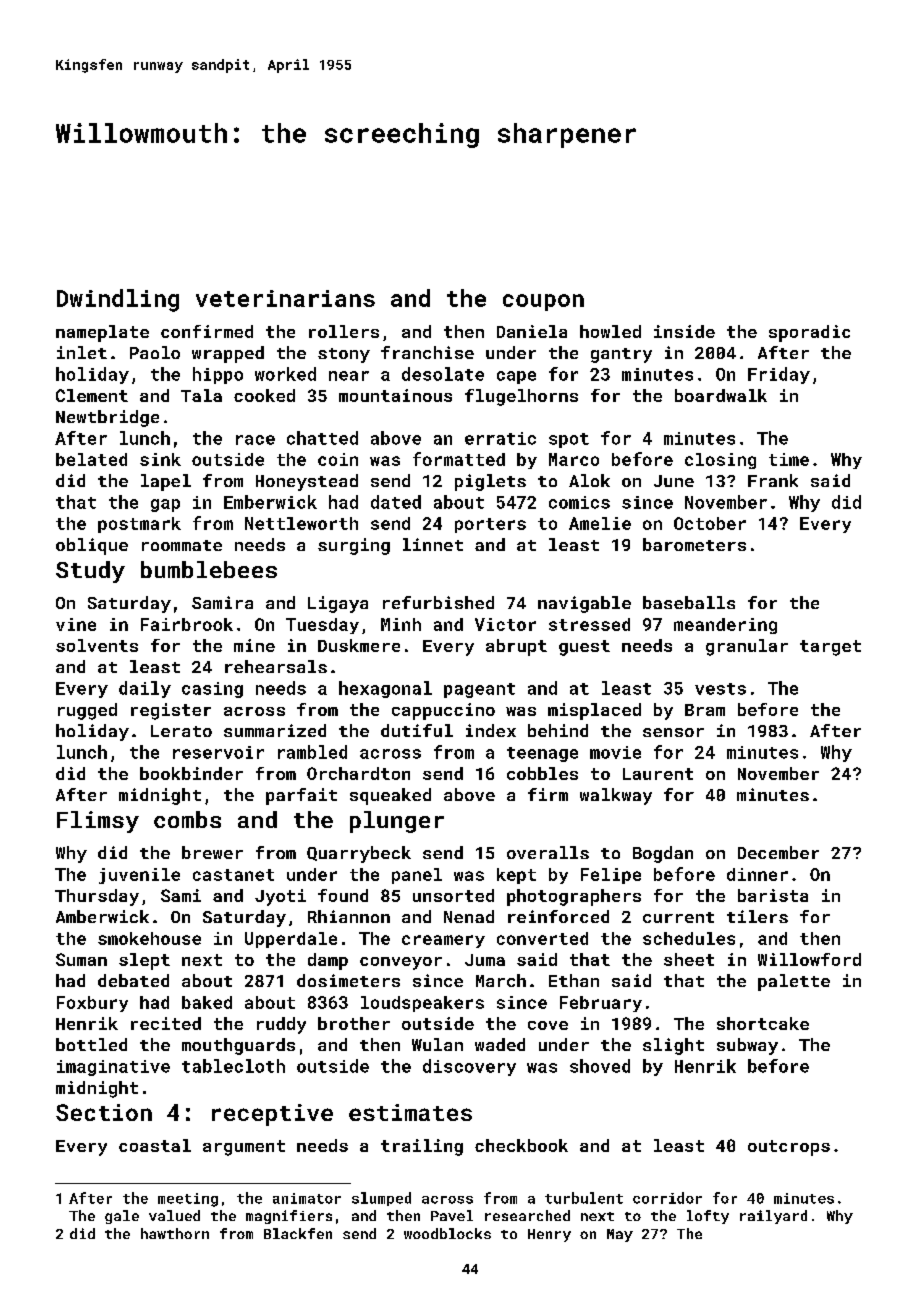 This screenshot has width=924, height=1308. I want to click on juvenile, so click(139, 876).
